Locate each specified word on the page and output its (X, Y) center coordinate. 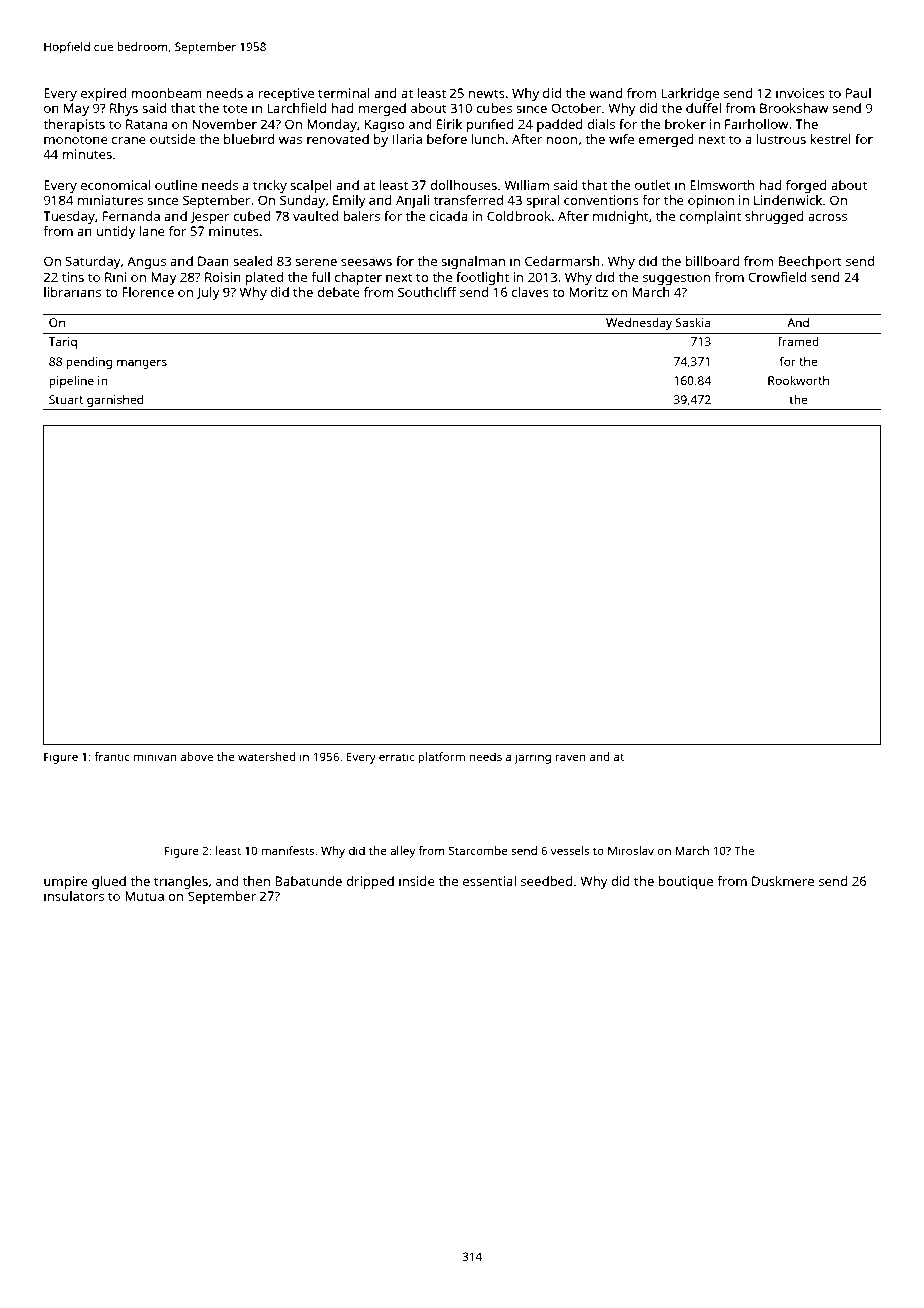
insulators (74, 896)
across (827, 217)
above (197, 756)
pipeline (71, 382)
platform (441, 758)
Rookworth (798, 380)
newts (487, 93)
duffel (703, 108)
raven (570, 758)
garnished (115, 401)
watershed (267, 756)
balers (361, 216)
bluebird (249, 139)
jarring (532, 758)
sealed (252, 261)
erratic (396, 756)
